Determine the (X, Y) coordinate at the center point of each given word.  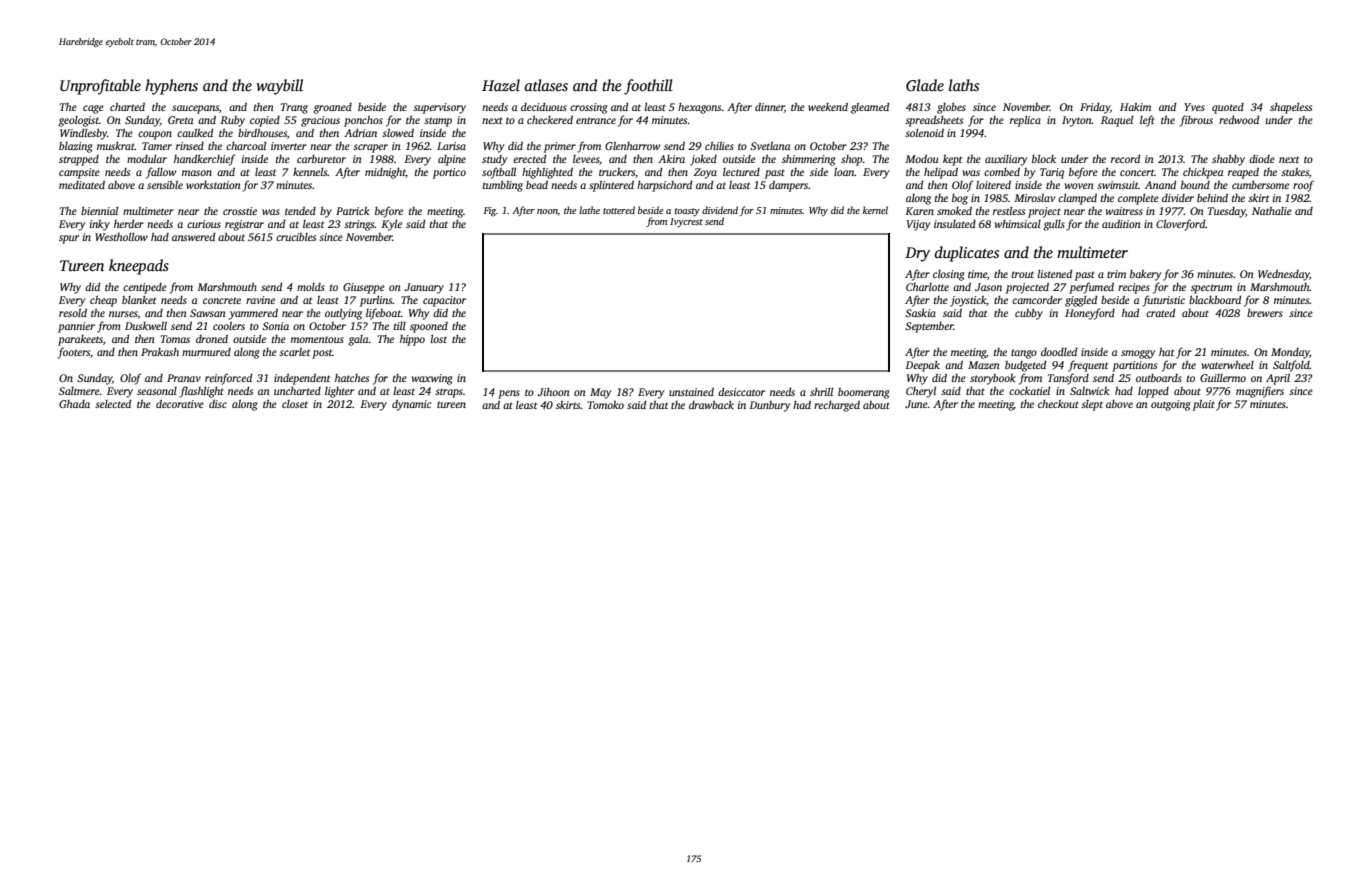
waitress (1124, 211)
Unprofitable (100, 87)
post (322, 354)
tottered (619, 210)
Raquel (1117, 121)
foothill (648, 87)
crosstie (240, 211)
